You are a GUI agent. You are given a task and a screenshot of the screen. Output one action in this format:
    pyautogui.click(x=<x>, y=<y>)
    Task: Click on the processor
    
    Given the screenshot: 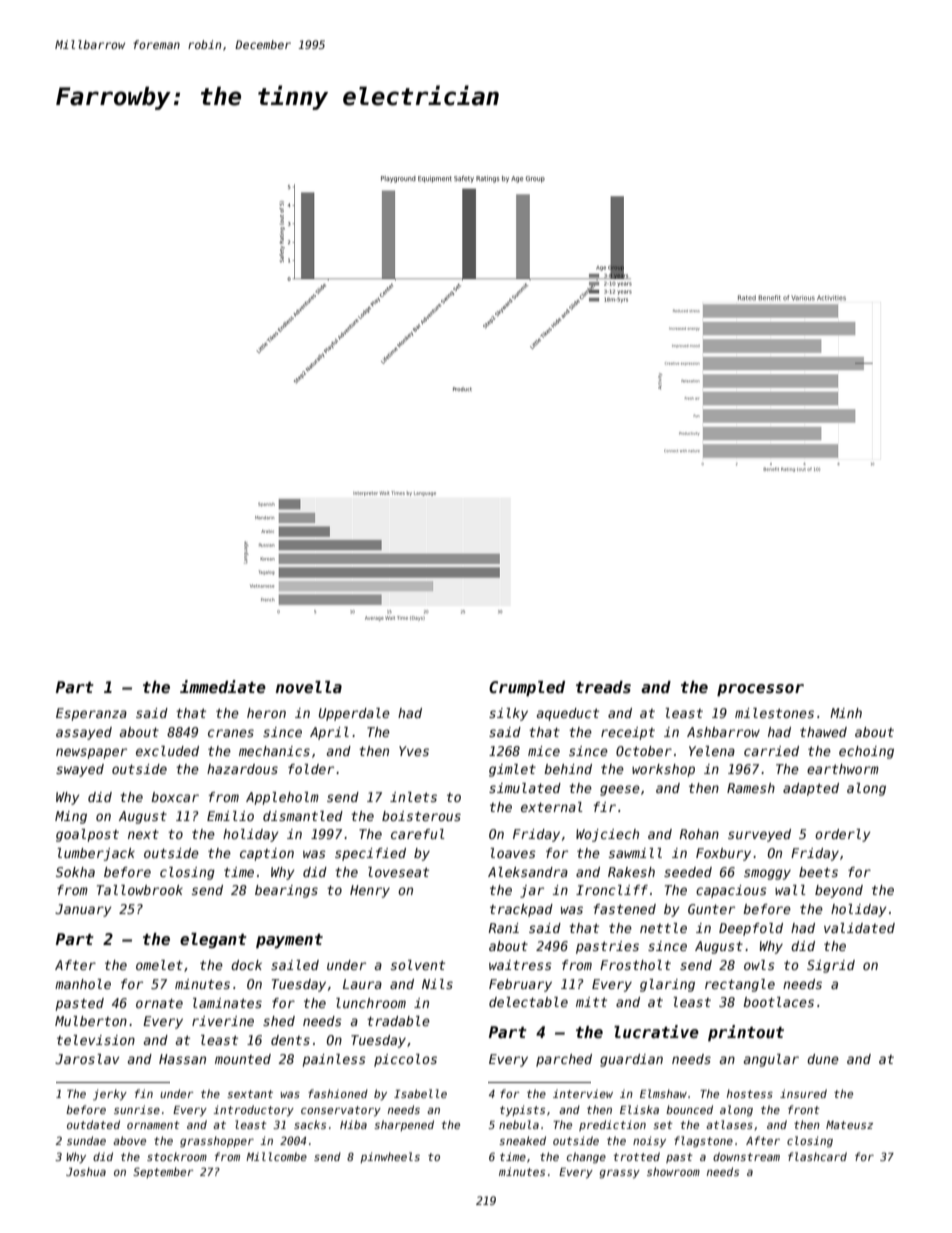 What is the action you would take?
    pyautogui.click(x=760, y=690)
